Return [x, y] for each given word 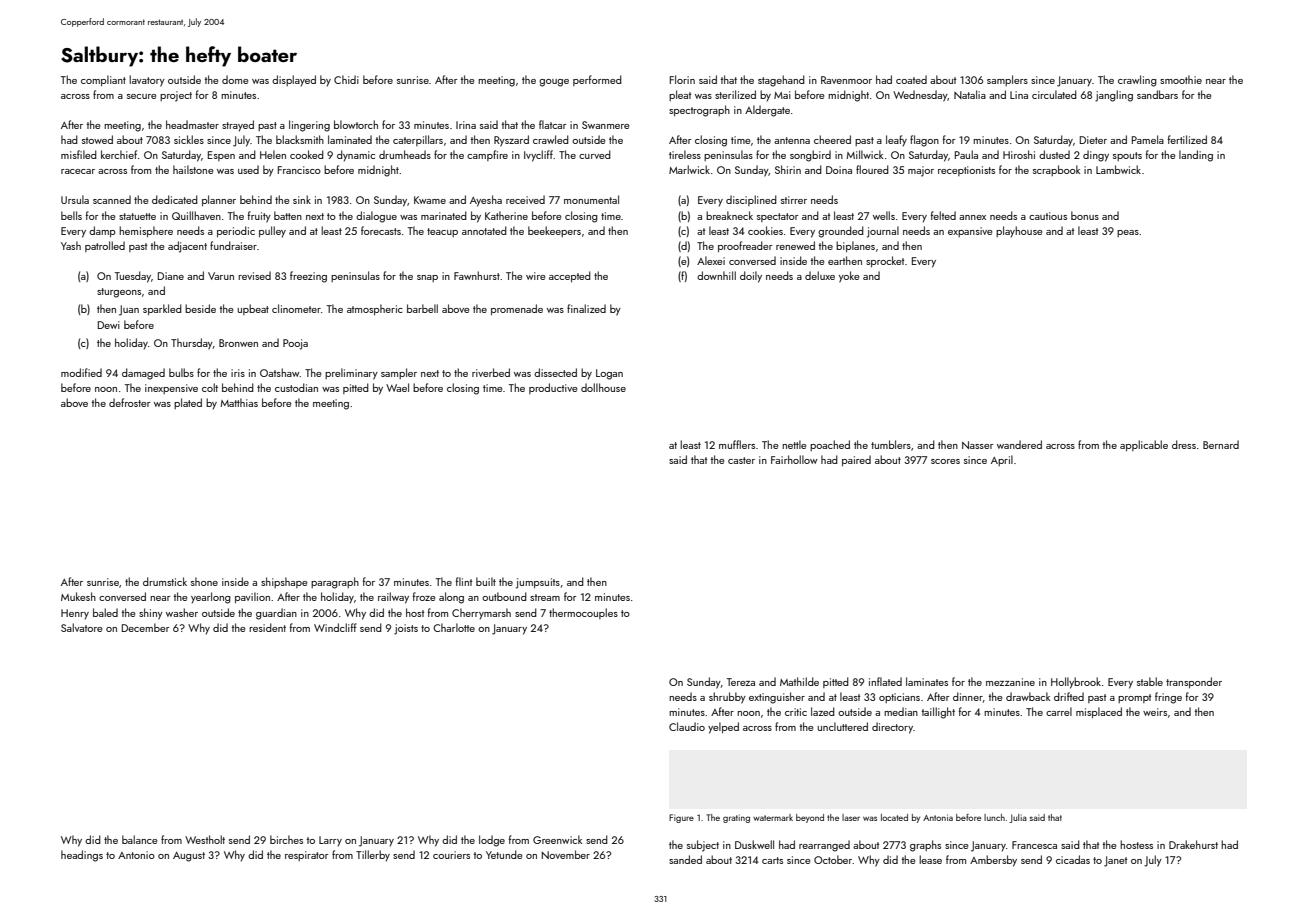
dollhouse [603, 387]
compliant [103, 80]
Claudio [687, 726]
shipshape [284, 582]
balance [139, 839]
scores [945, 461]
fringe [1168, 698]
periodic [236, 231]
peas [1128, 233]
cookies [765, 230]
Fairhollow [794, 459]
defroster [129, 402]
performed [597, 80]
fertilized [1187, 139]
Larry [330, 841]
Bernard [1221, 444]
